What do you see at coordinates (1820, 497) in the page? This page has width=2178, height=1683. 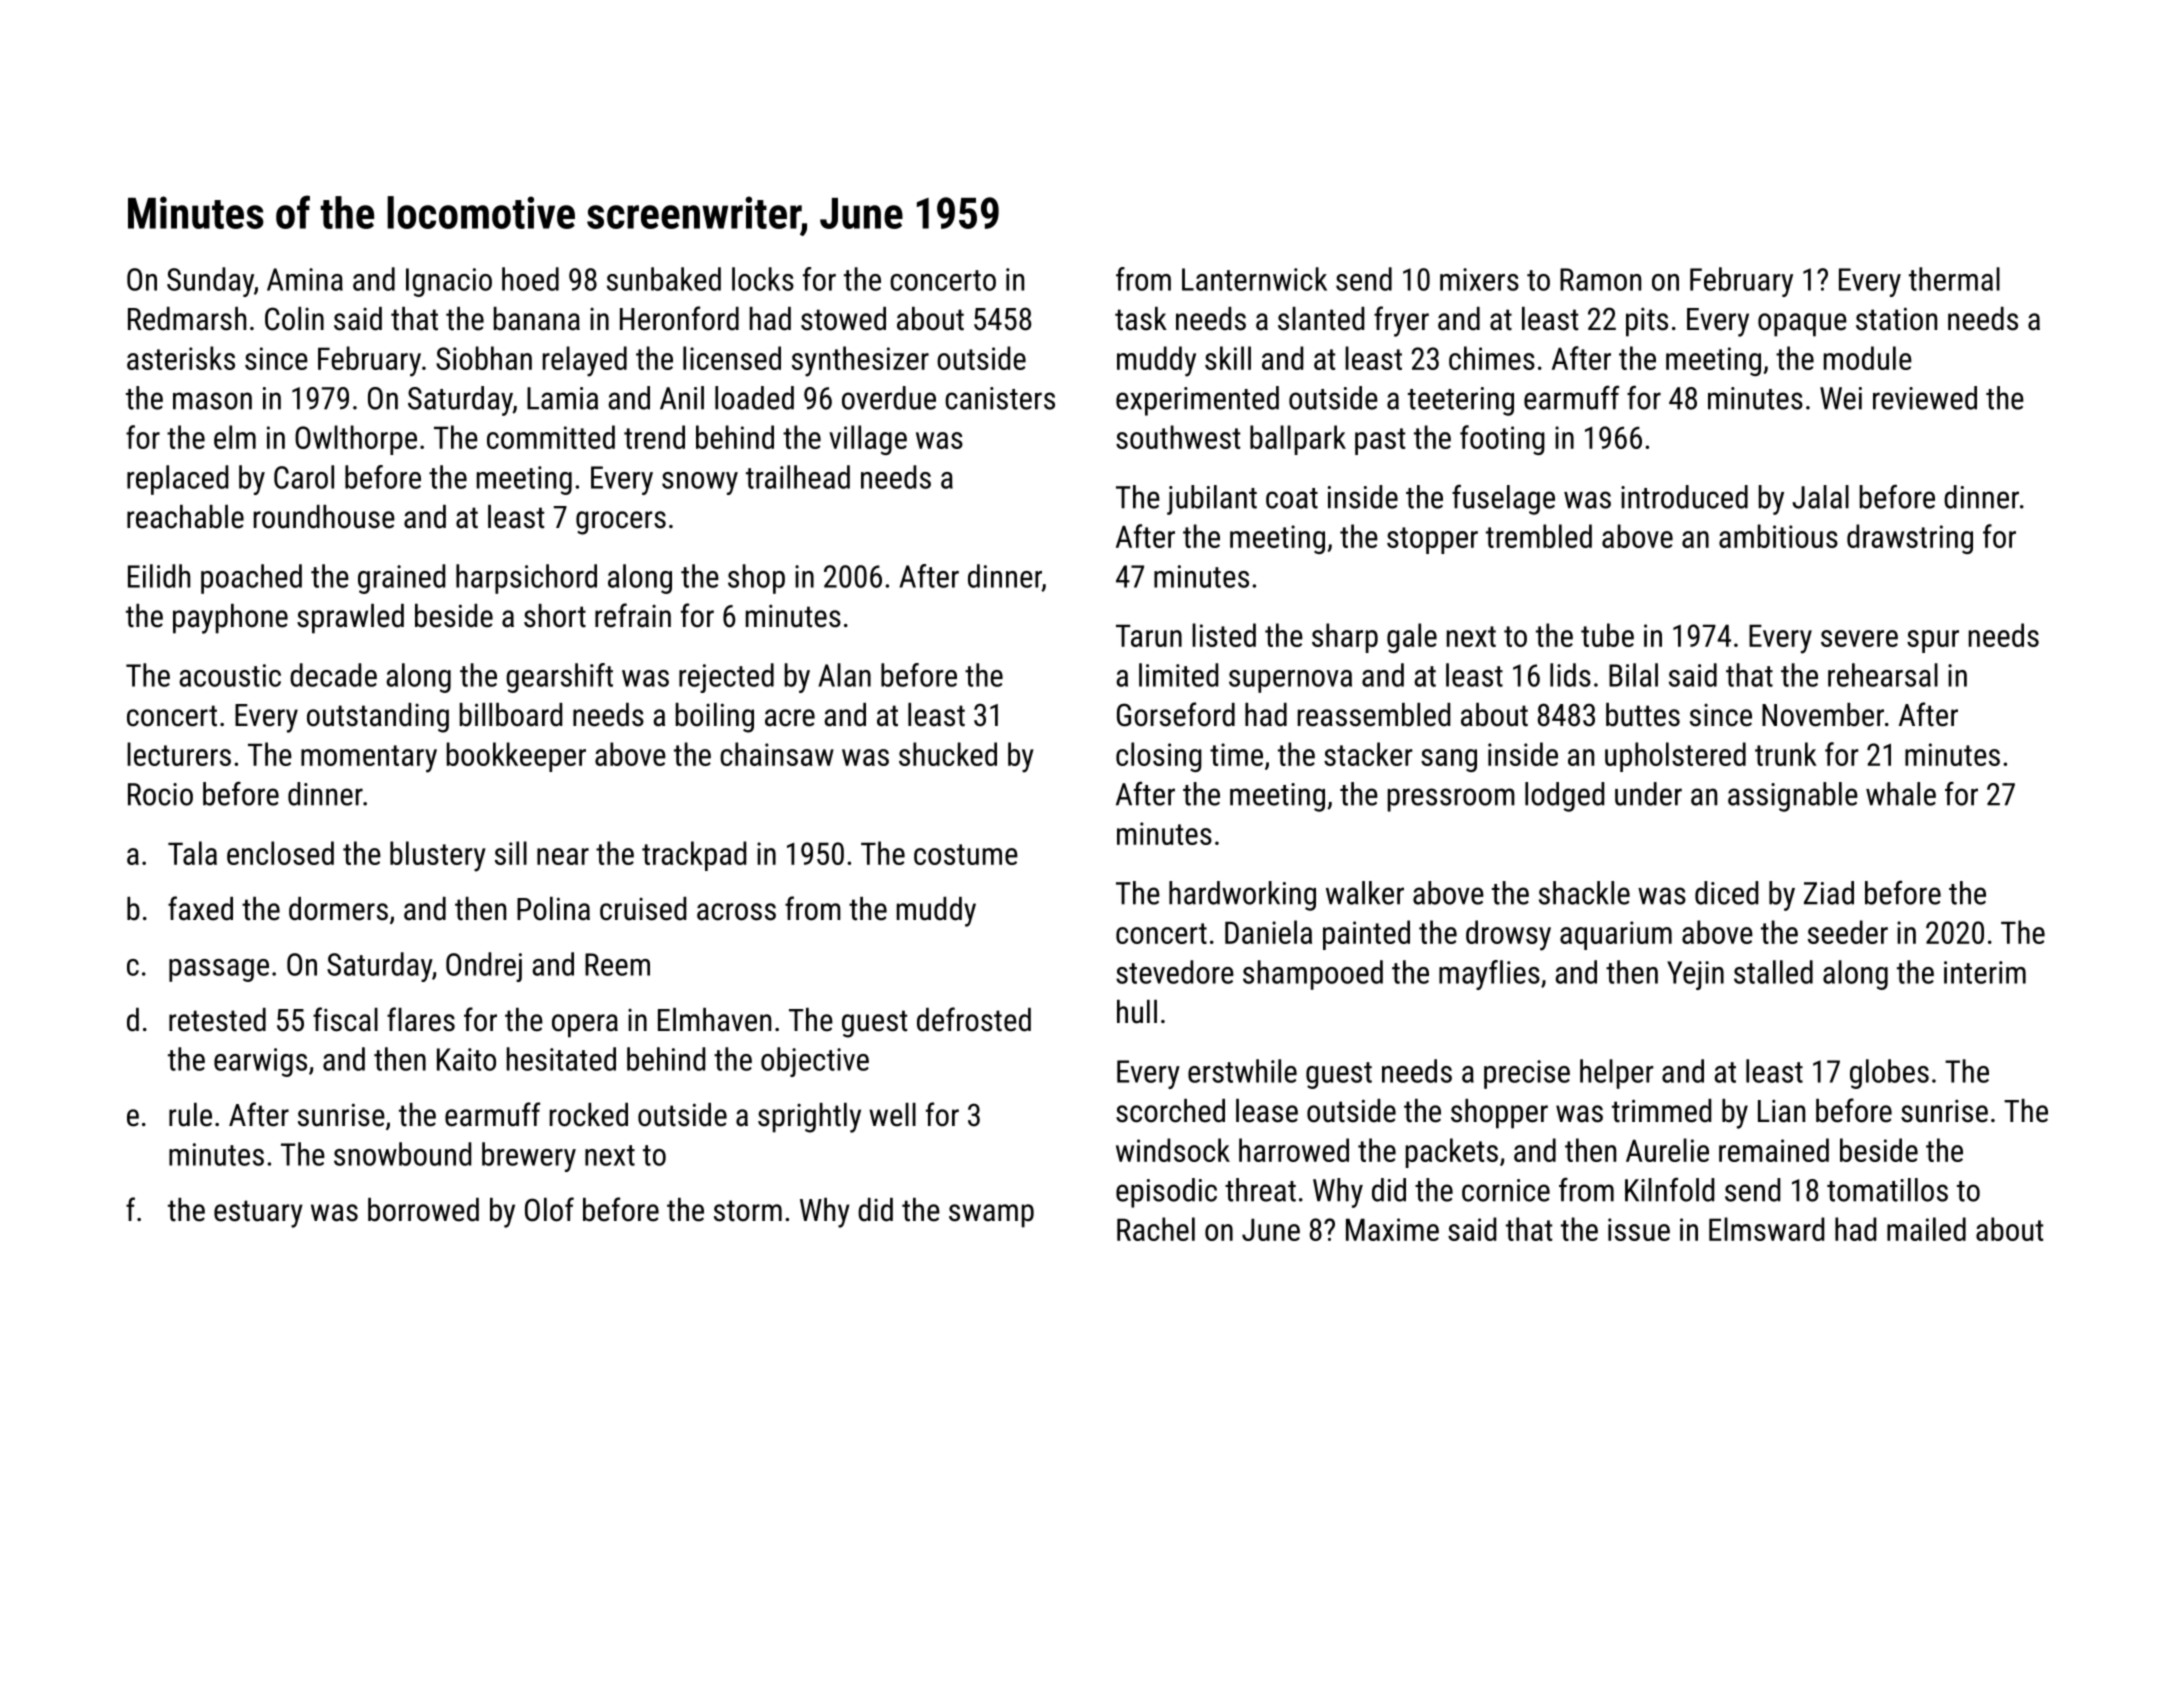 I see `Jalal` at bounding box center [1820, 497].
